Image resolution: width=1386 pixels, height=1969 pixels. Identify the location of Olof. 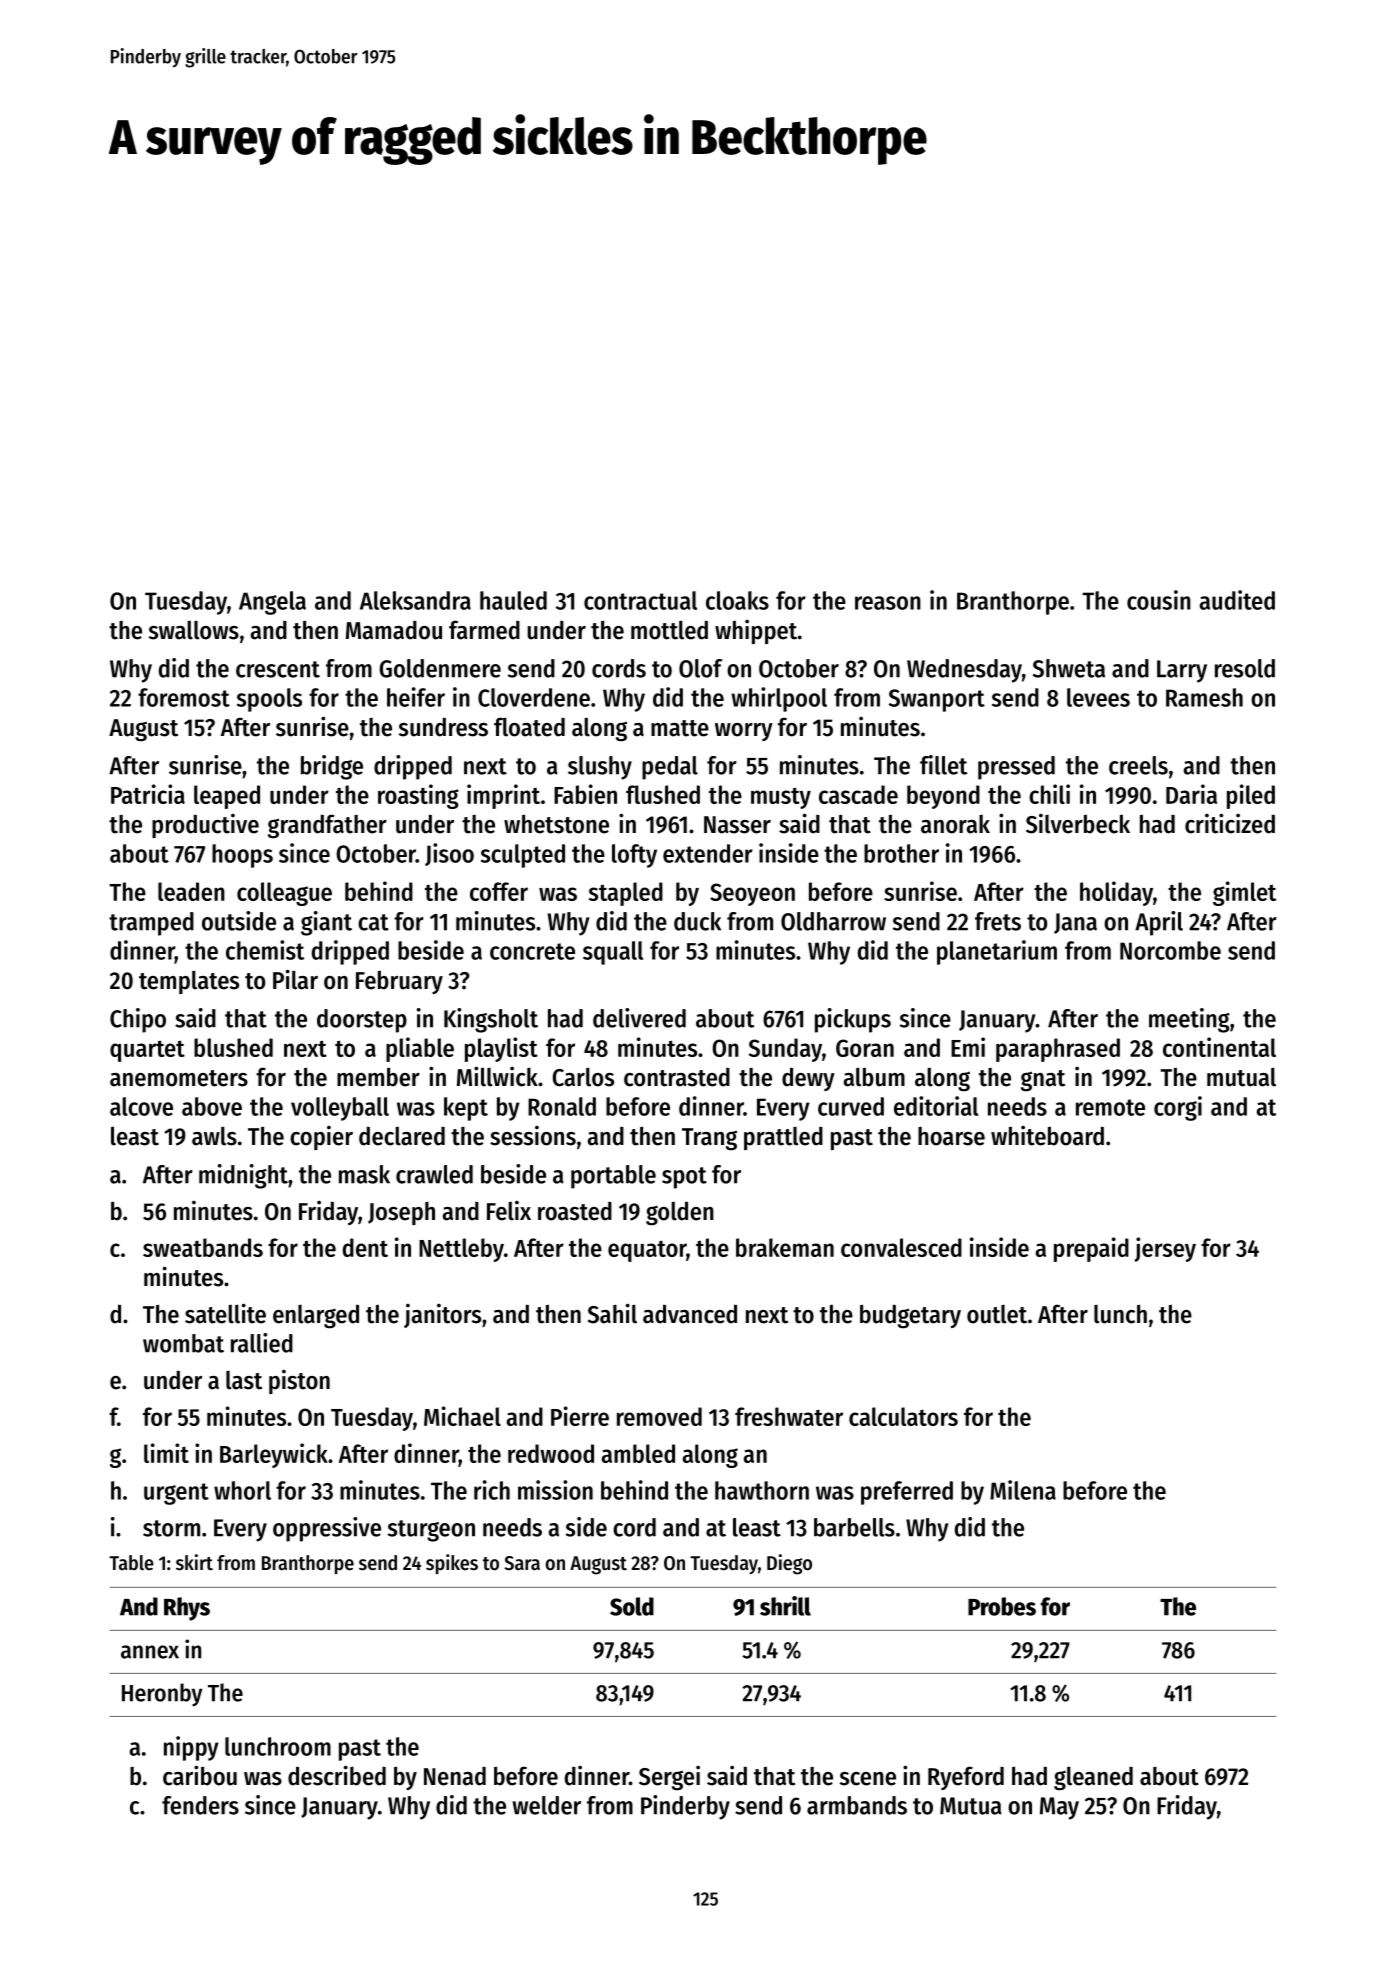
(700, 668).
